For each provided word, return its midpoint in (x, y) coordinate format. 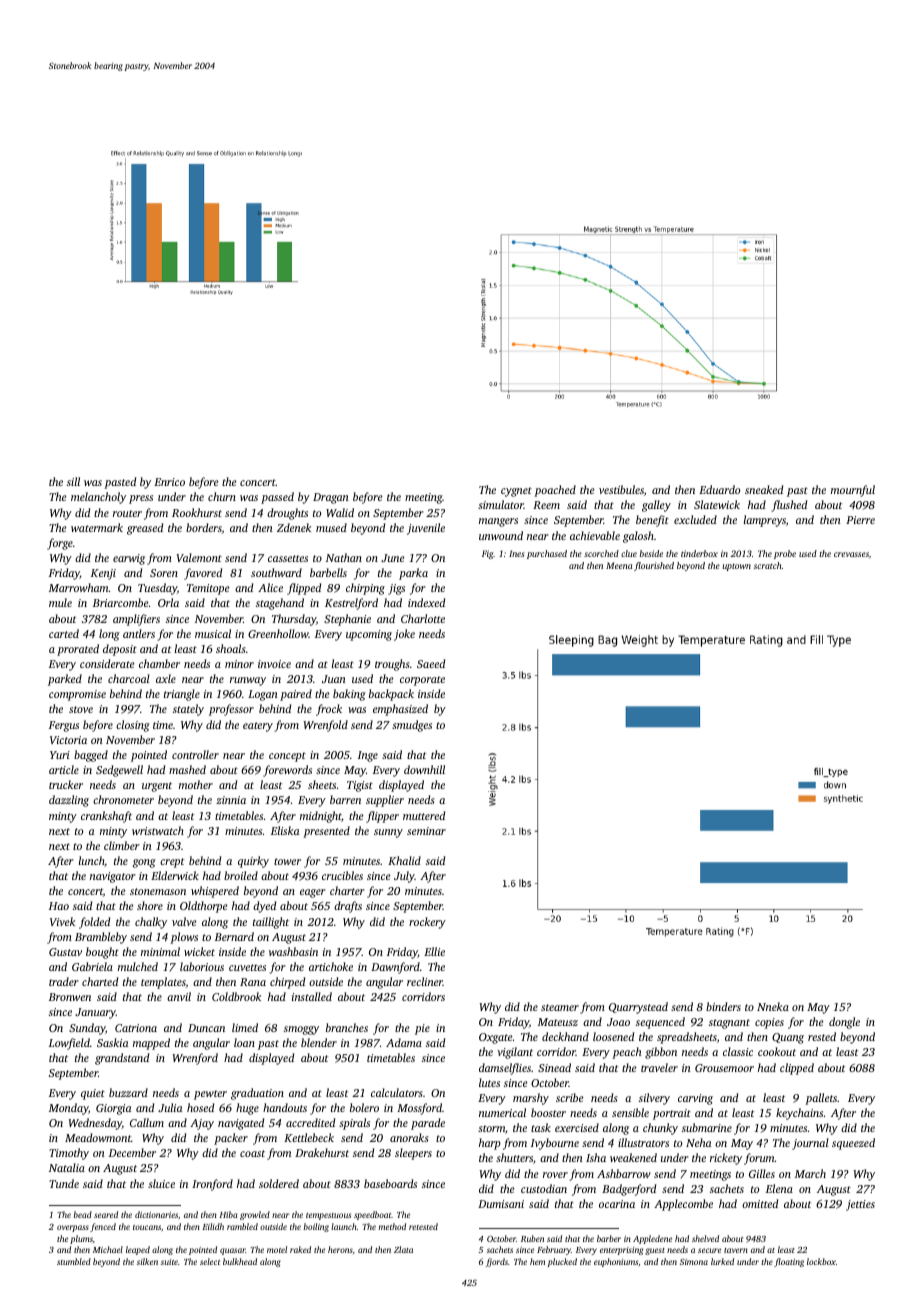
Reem (546, 505)
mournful (853, 491)
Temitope (208, 589)
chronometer (123, 799)
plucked (562, 1262)
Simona (694, 1262)
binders (723, 1006)
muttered (424, 815)
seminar (426, 831)
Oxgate (496, 1038)
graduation (257, 1094)
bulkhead (240, 1261)
